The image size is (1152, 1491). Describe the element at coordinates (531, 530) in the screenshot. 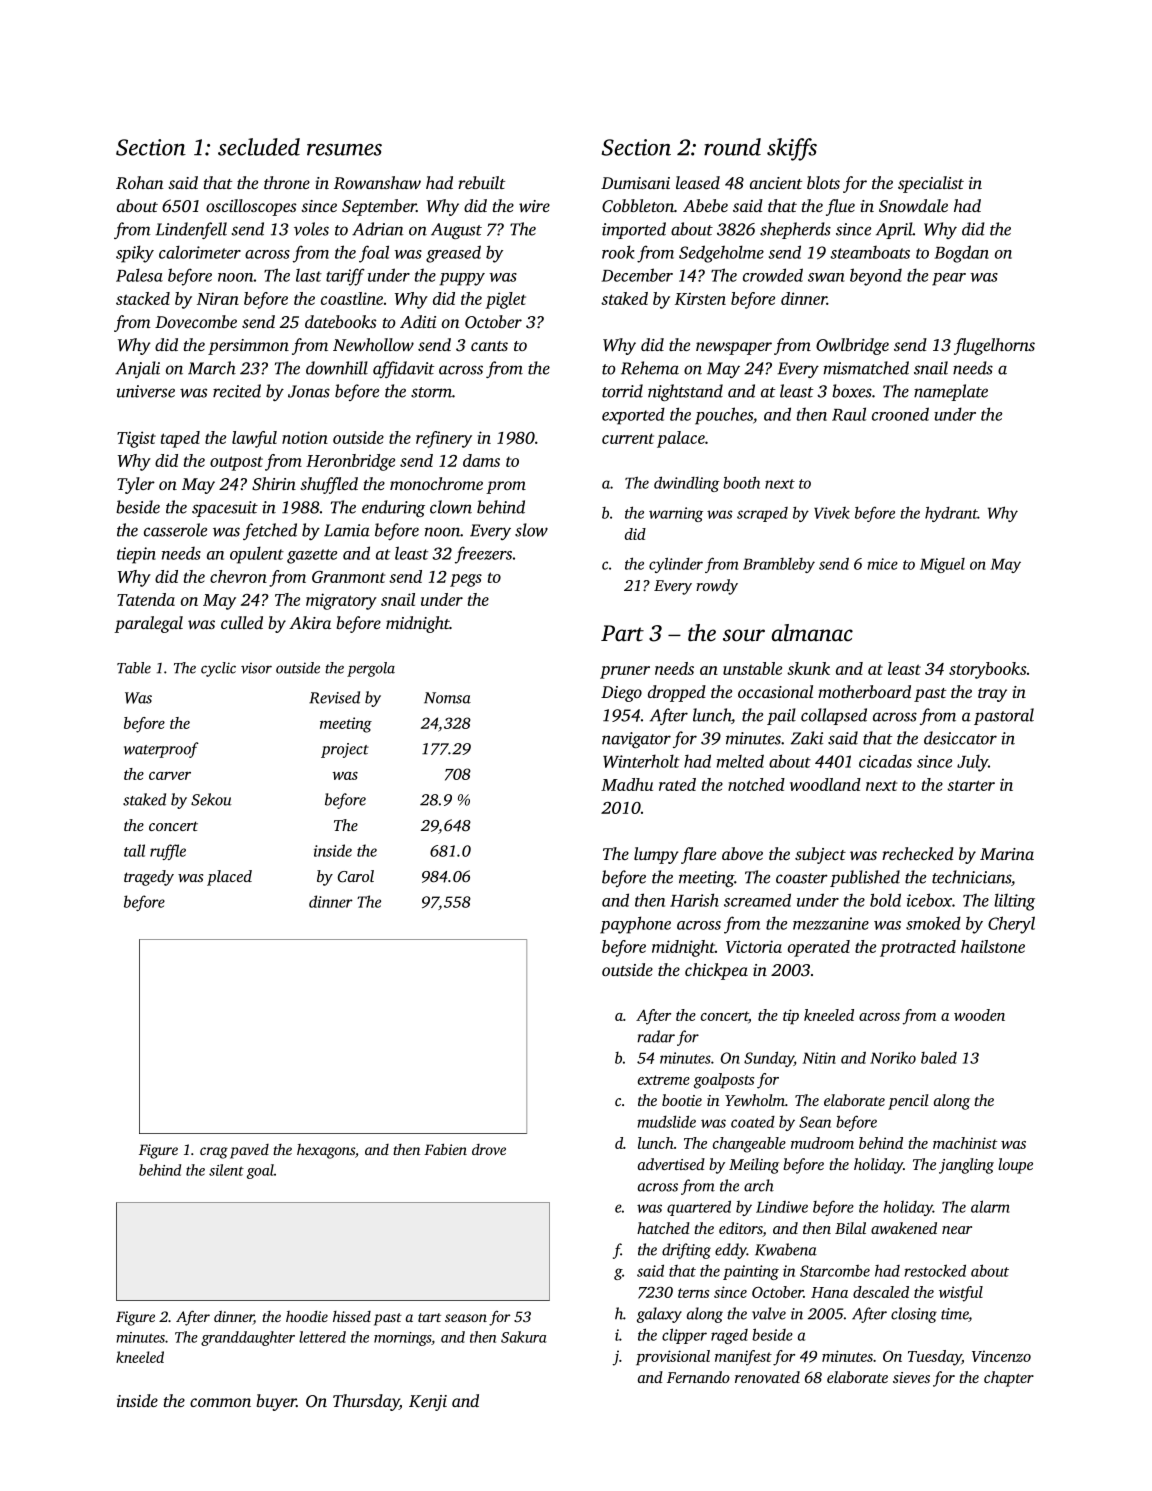

I see `slow` at that location.
